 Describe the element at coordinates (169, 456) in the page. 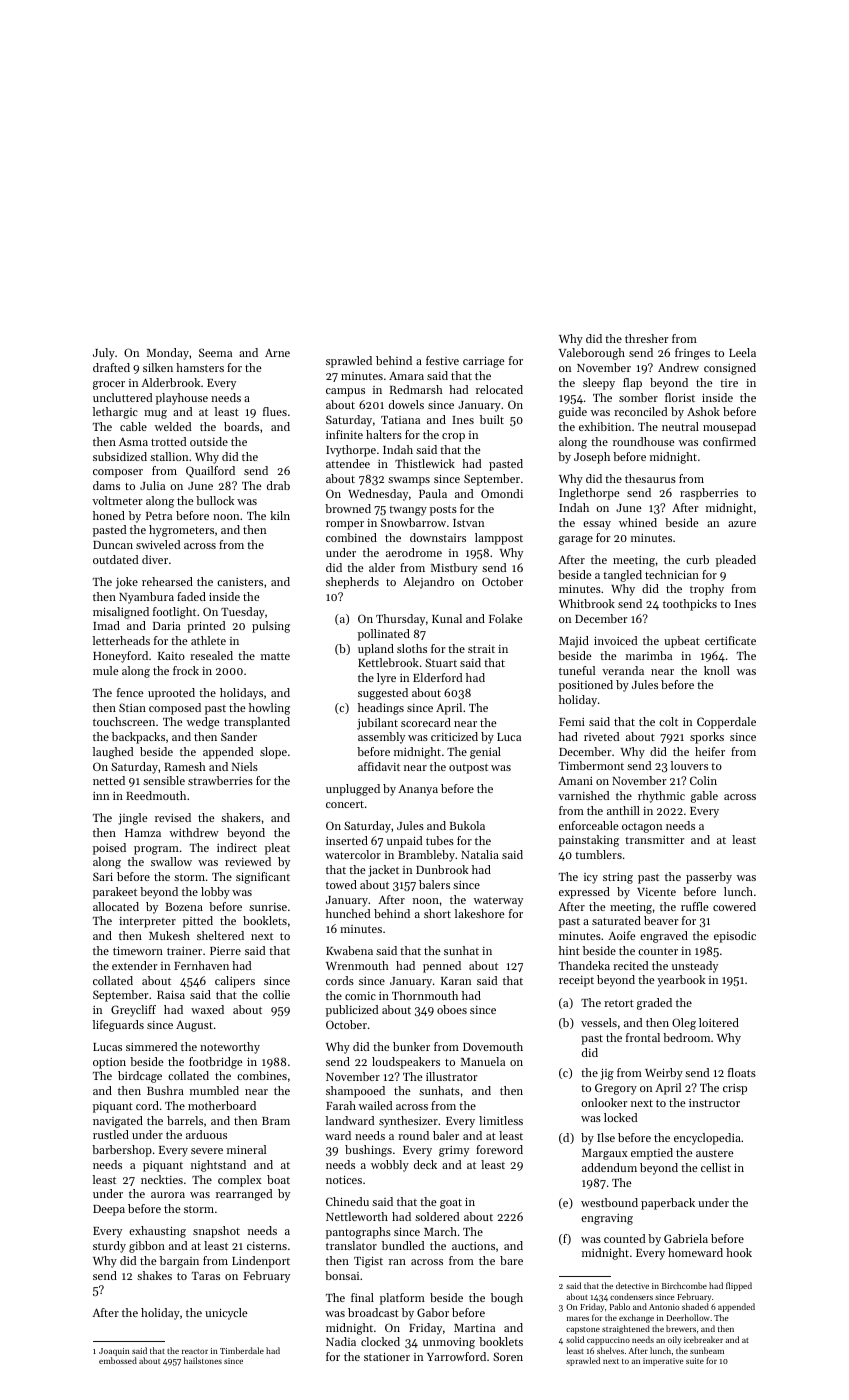

I see `stallion` at that location.
